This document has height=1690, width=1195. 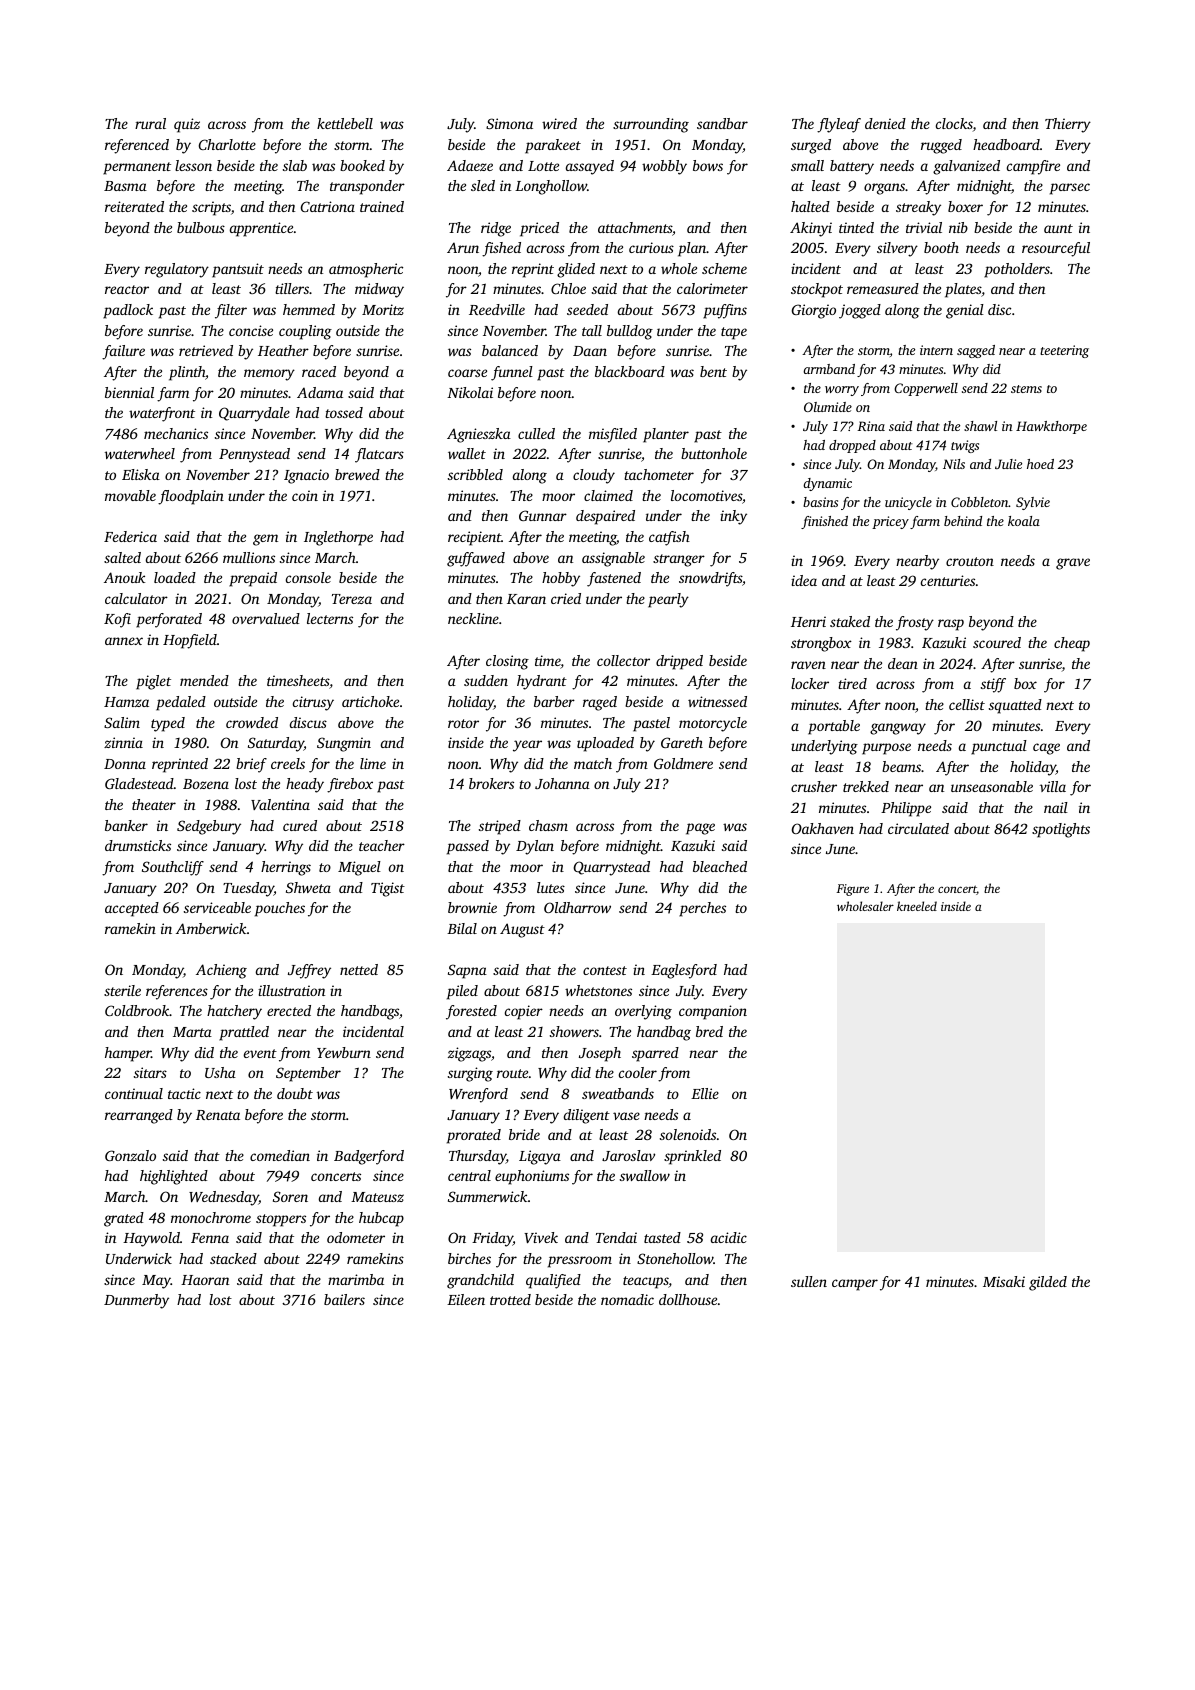 I want to click on Ellie, so click(x=705, y=1093).
